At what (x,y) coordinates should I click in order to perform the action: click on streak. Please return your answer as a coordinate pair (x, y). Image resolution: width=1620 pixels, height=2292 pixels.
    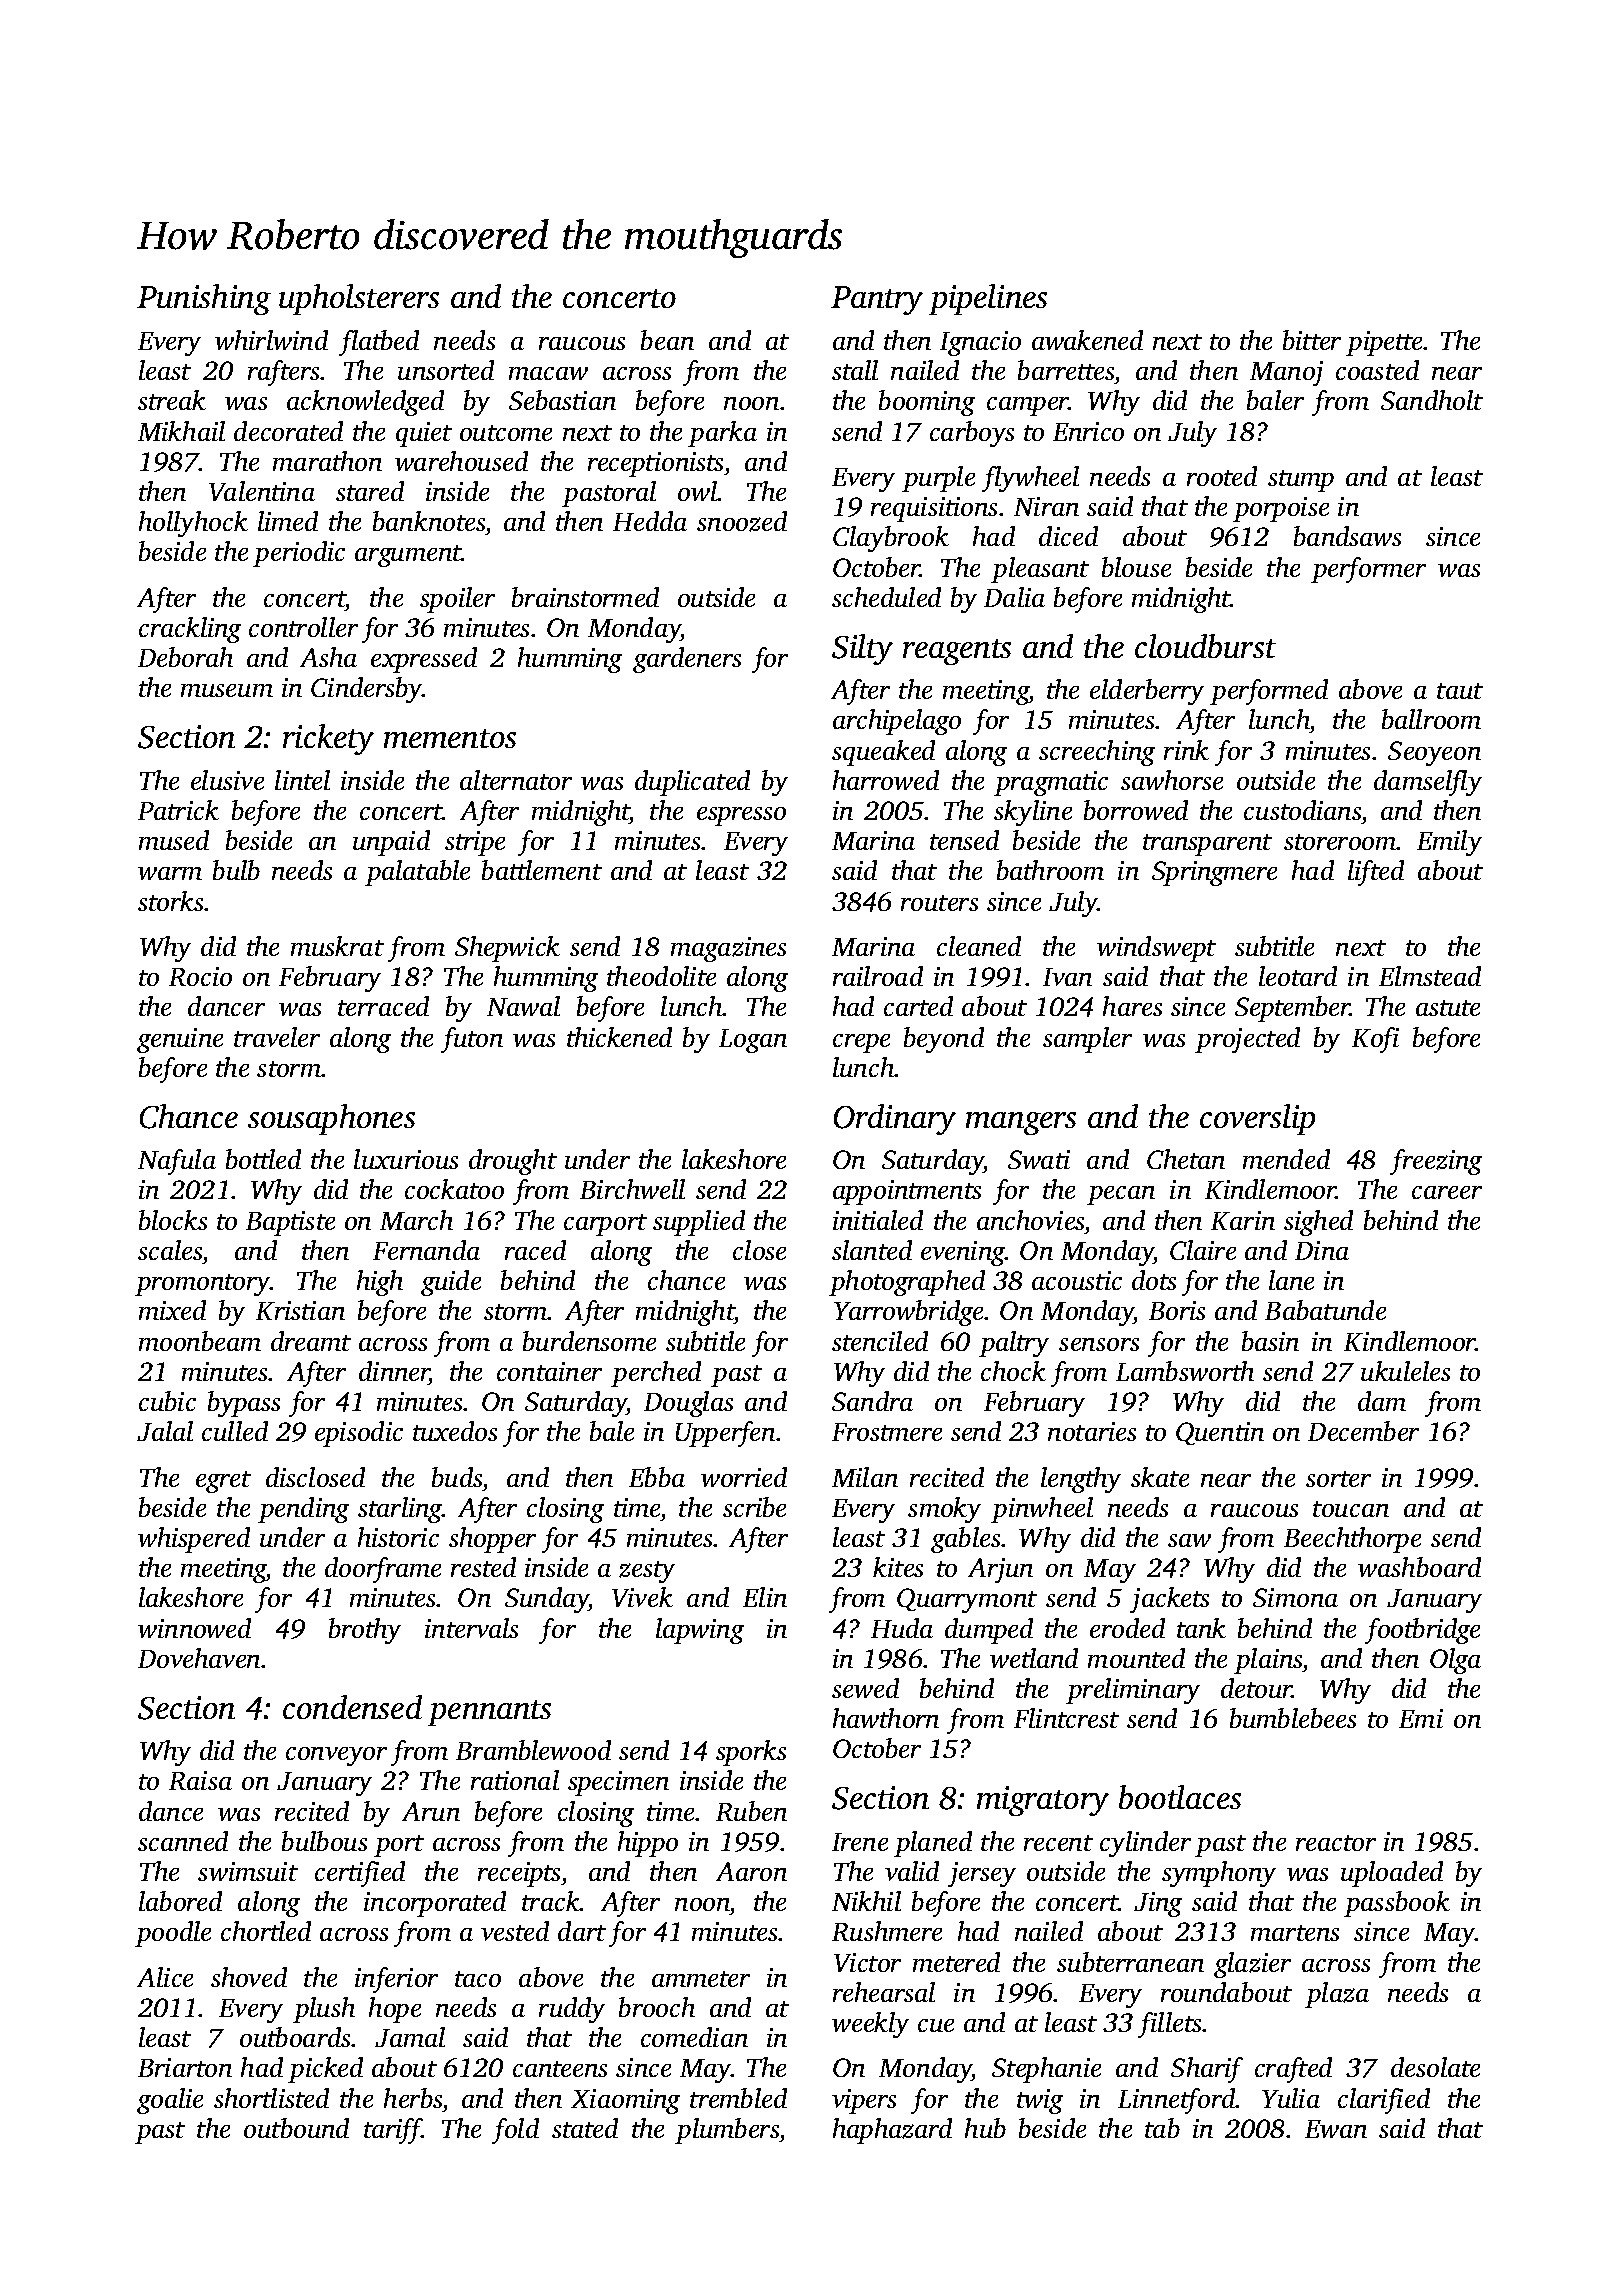
    Looking at the image, I should click on (172, 400).
